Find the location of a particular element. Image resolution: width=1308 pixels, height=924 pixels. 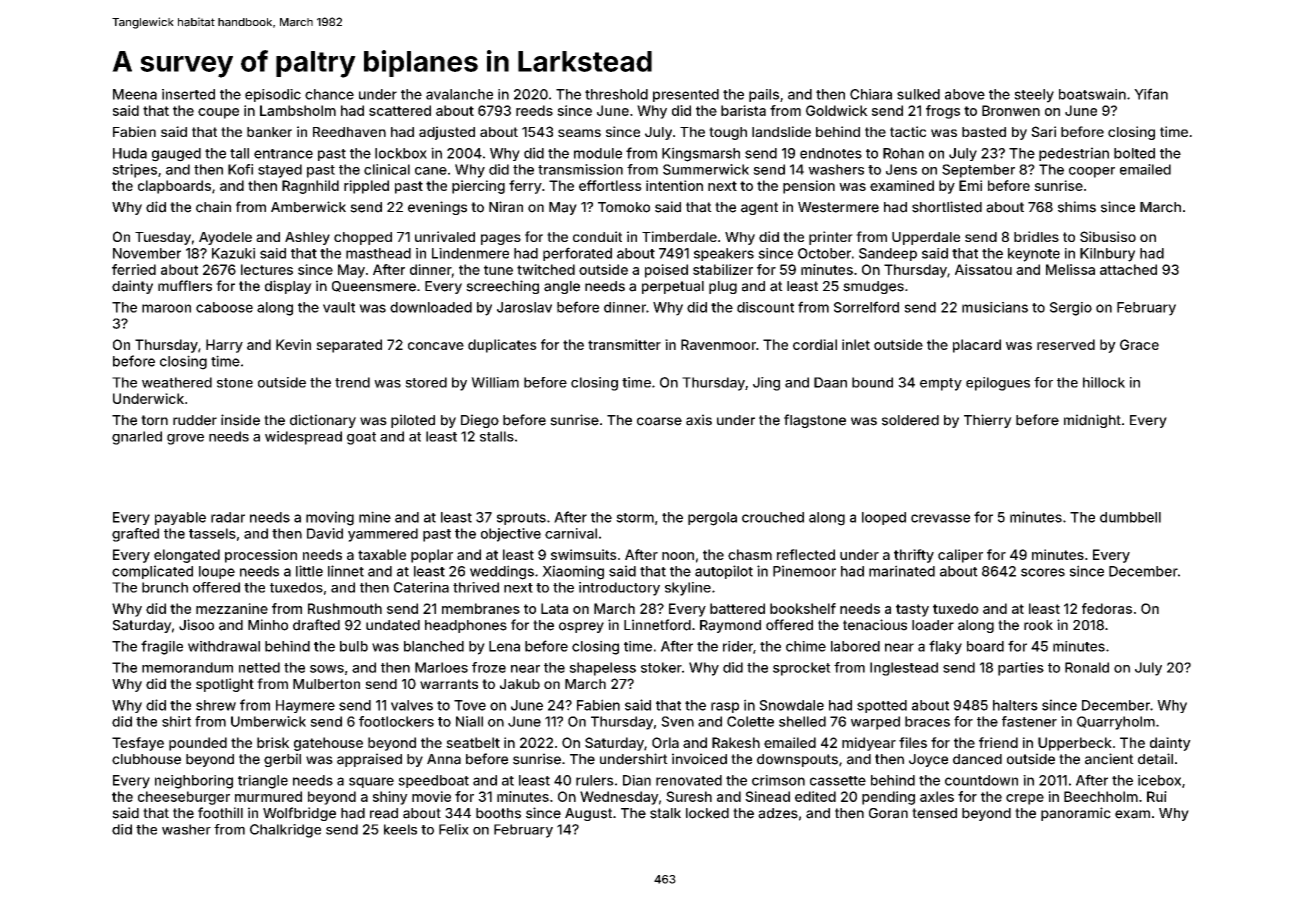

Orla is located at coordinates (665, 742).
